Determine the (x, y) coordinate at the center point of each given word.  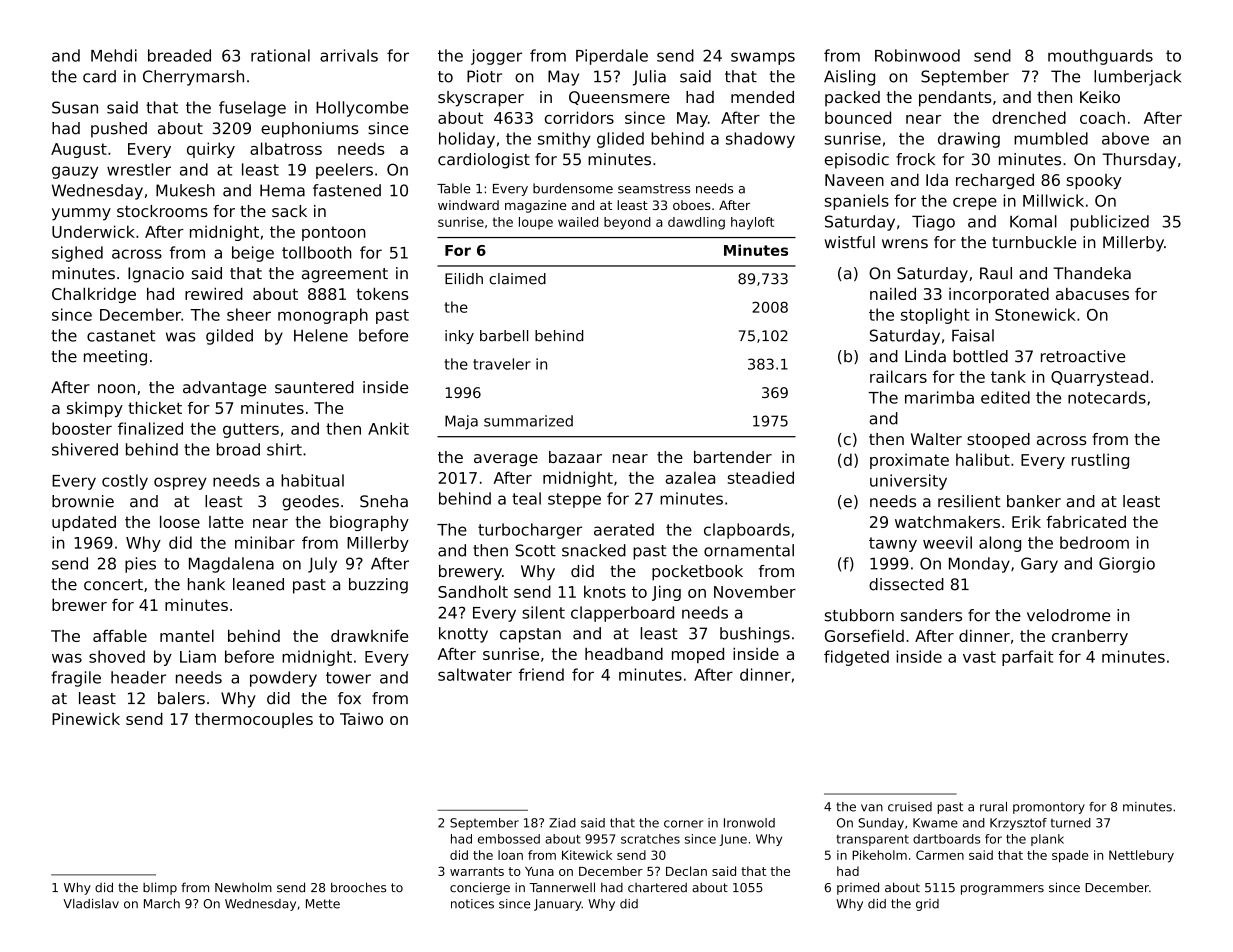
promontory (1049, 808)
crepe (975, 203)
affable (120, 636)
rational (280, 55)
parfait (1028, 658)
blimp (160, 888)
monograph (323, 316)
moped (698, 655)
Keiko (1100, 97)
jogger (496, 57)
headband (624, 654)
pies (140, 565)
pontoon (334, 233)
